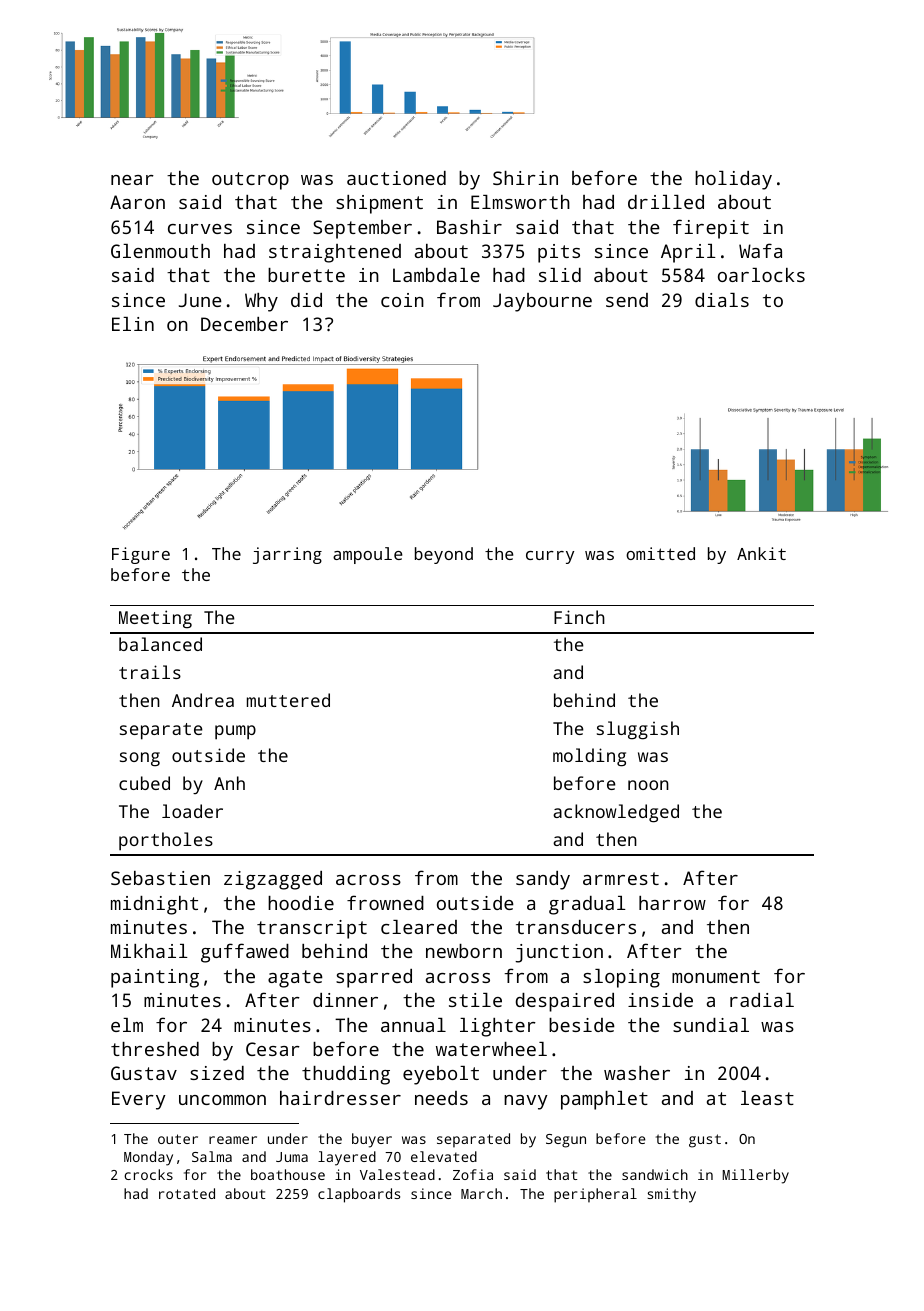 This document has width=924, height=1311. Describe the element at coordinates (133, 324) in the document. I see `Elin` at that location.
